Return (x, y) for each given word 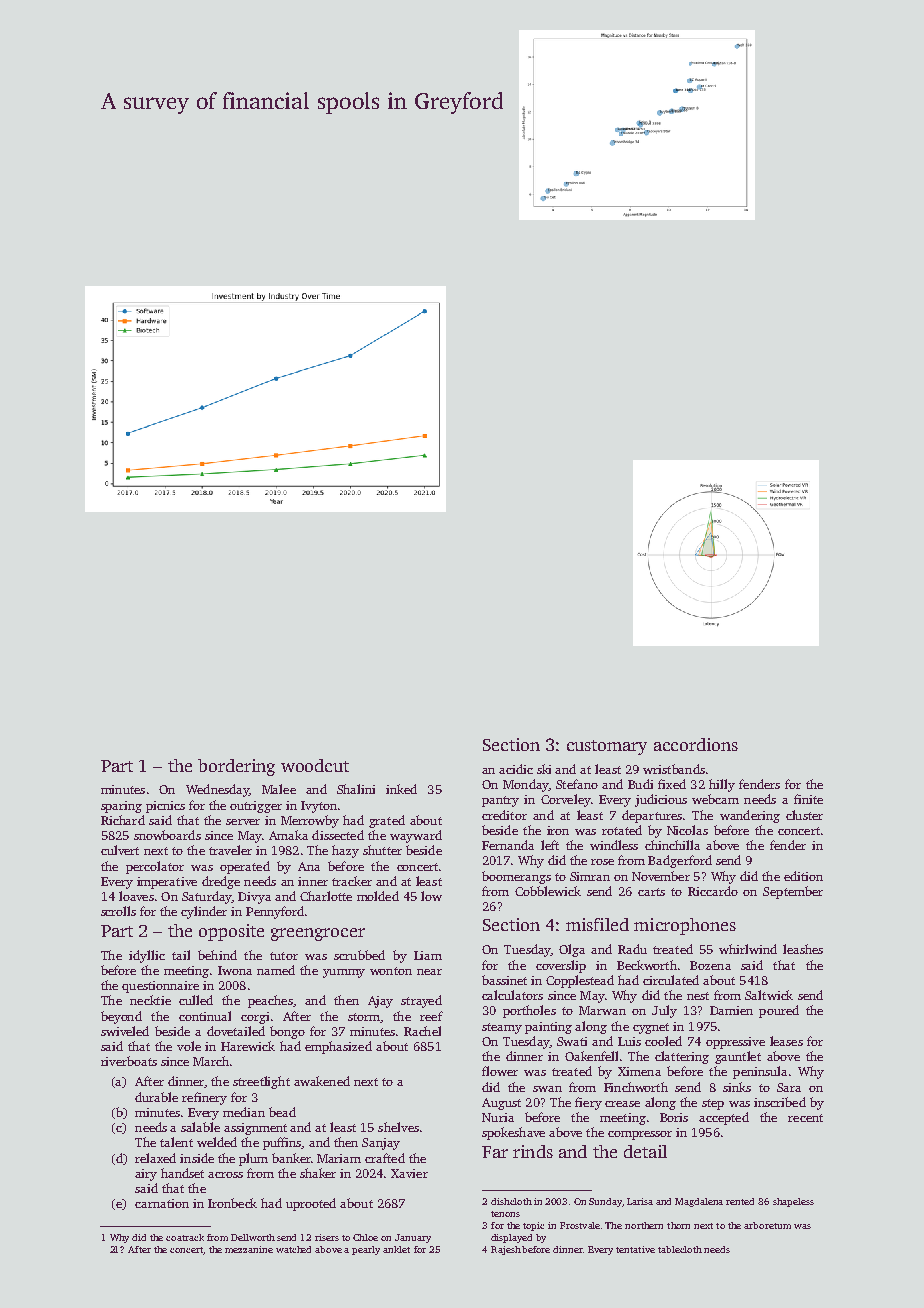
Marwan (602, 1010)
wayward (416, 836)
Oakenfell (591, 1056)
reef (431, 1016)
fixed (672, 784)
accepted (724, 1118)
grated (387, 821)
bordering (236, 767)
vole (189, 1046)
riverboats (129, 1061)
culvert (120, 850)
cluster (804, 815)
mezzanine (249, 1249)
